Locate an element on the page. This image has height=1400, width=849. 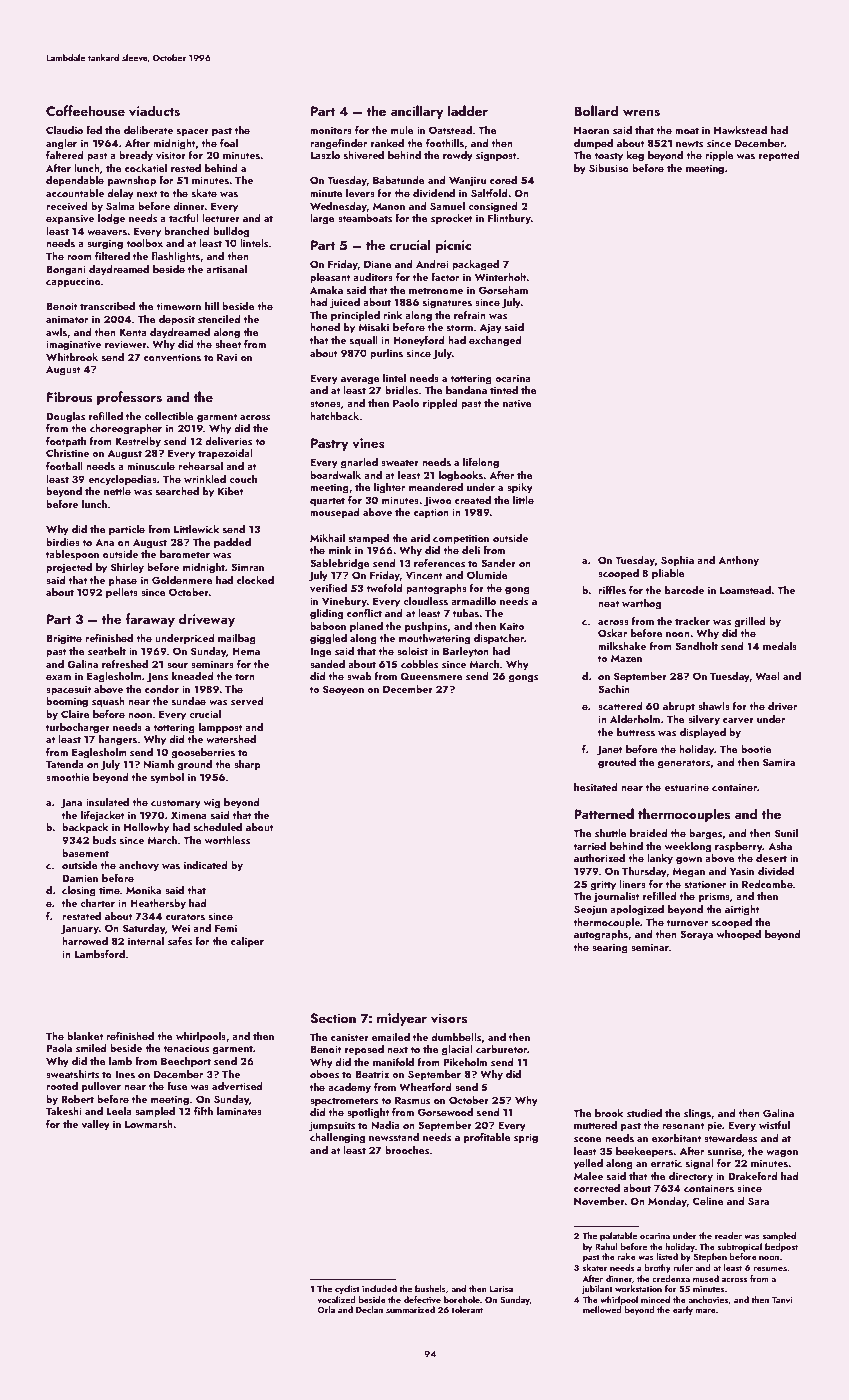
Lowmarsh is located at coordinates (149, 1124).
